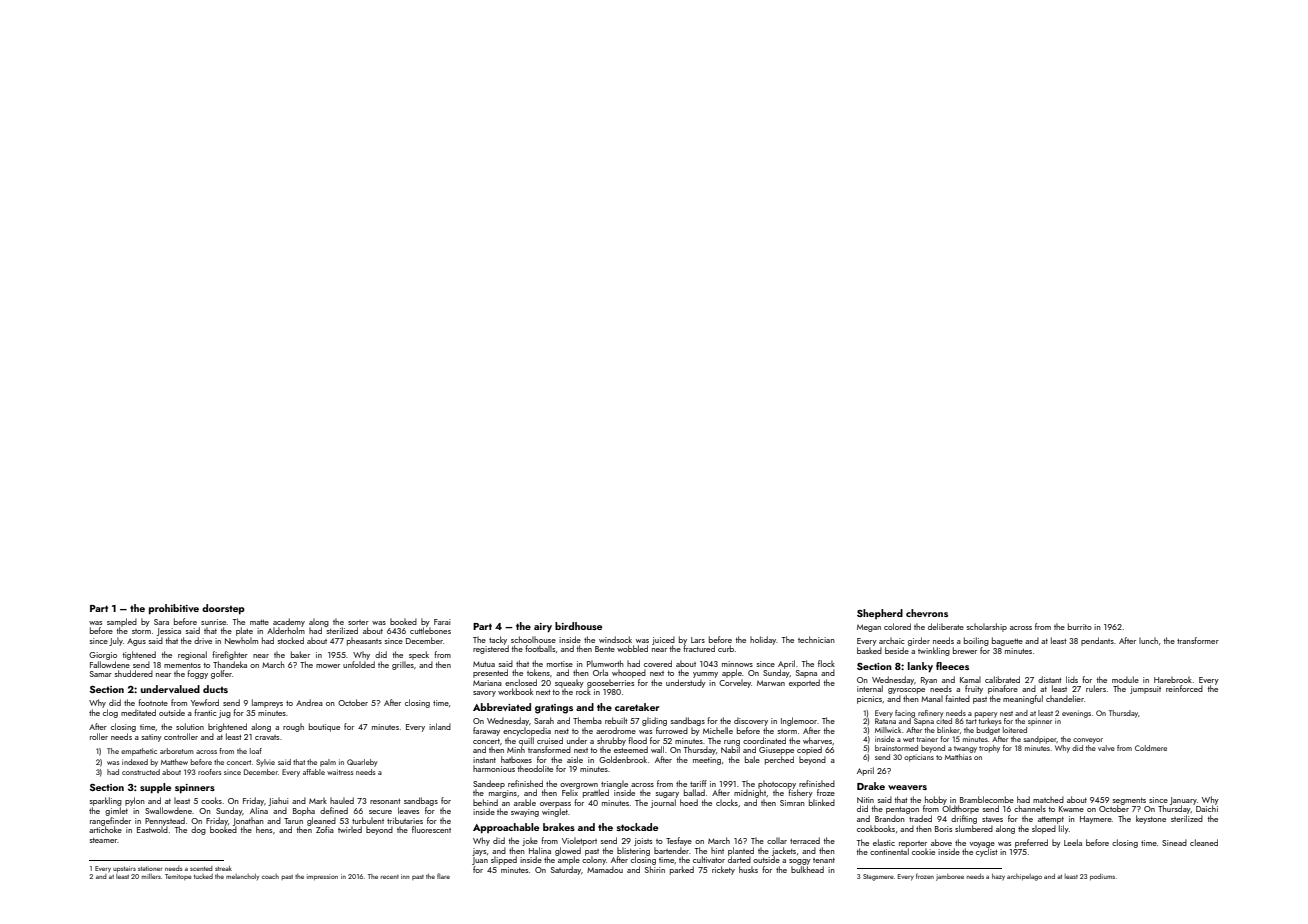  What do you see at coordinates (549, 749) in the screenshot?
I see `transformed` at bounding box center [549, 749].
